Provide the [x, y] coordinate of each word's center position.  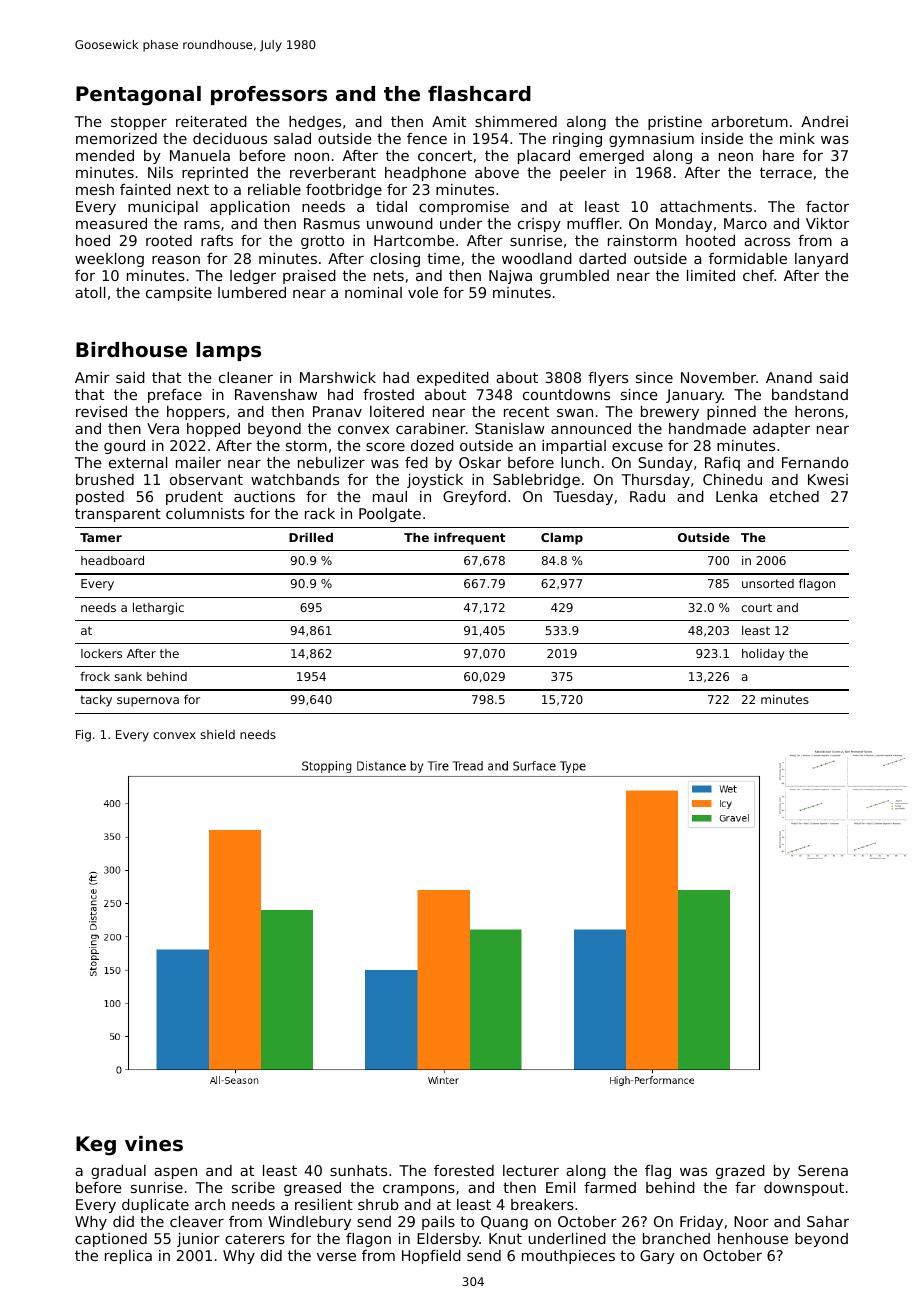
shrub [378, 1204]
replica [128, 1257]
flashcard [479, 94]
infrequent [469, 539]
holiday [763, 655]
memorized [116, 138]
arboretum [749, 121]
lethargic [158, 609]
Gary [657, 1257]
